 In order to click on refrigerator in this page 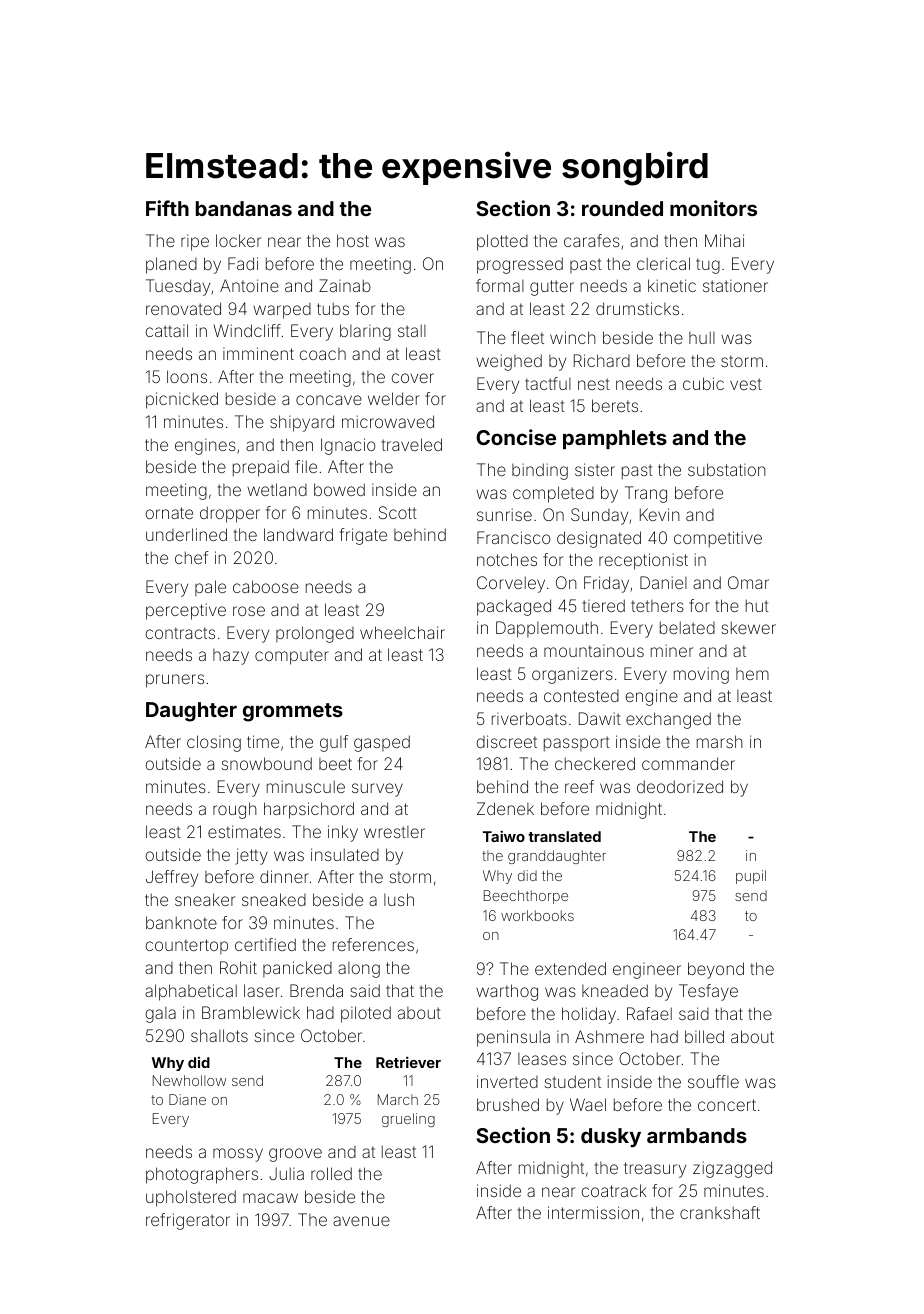, I will do `click(188, 1221)`.
